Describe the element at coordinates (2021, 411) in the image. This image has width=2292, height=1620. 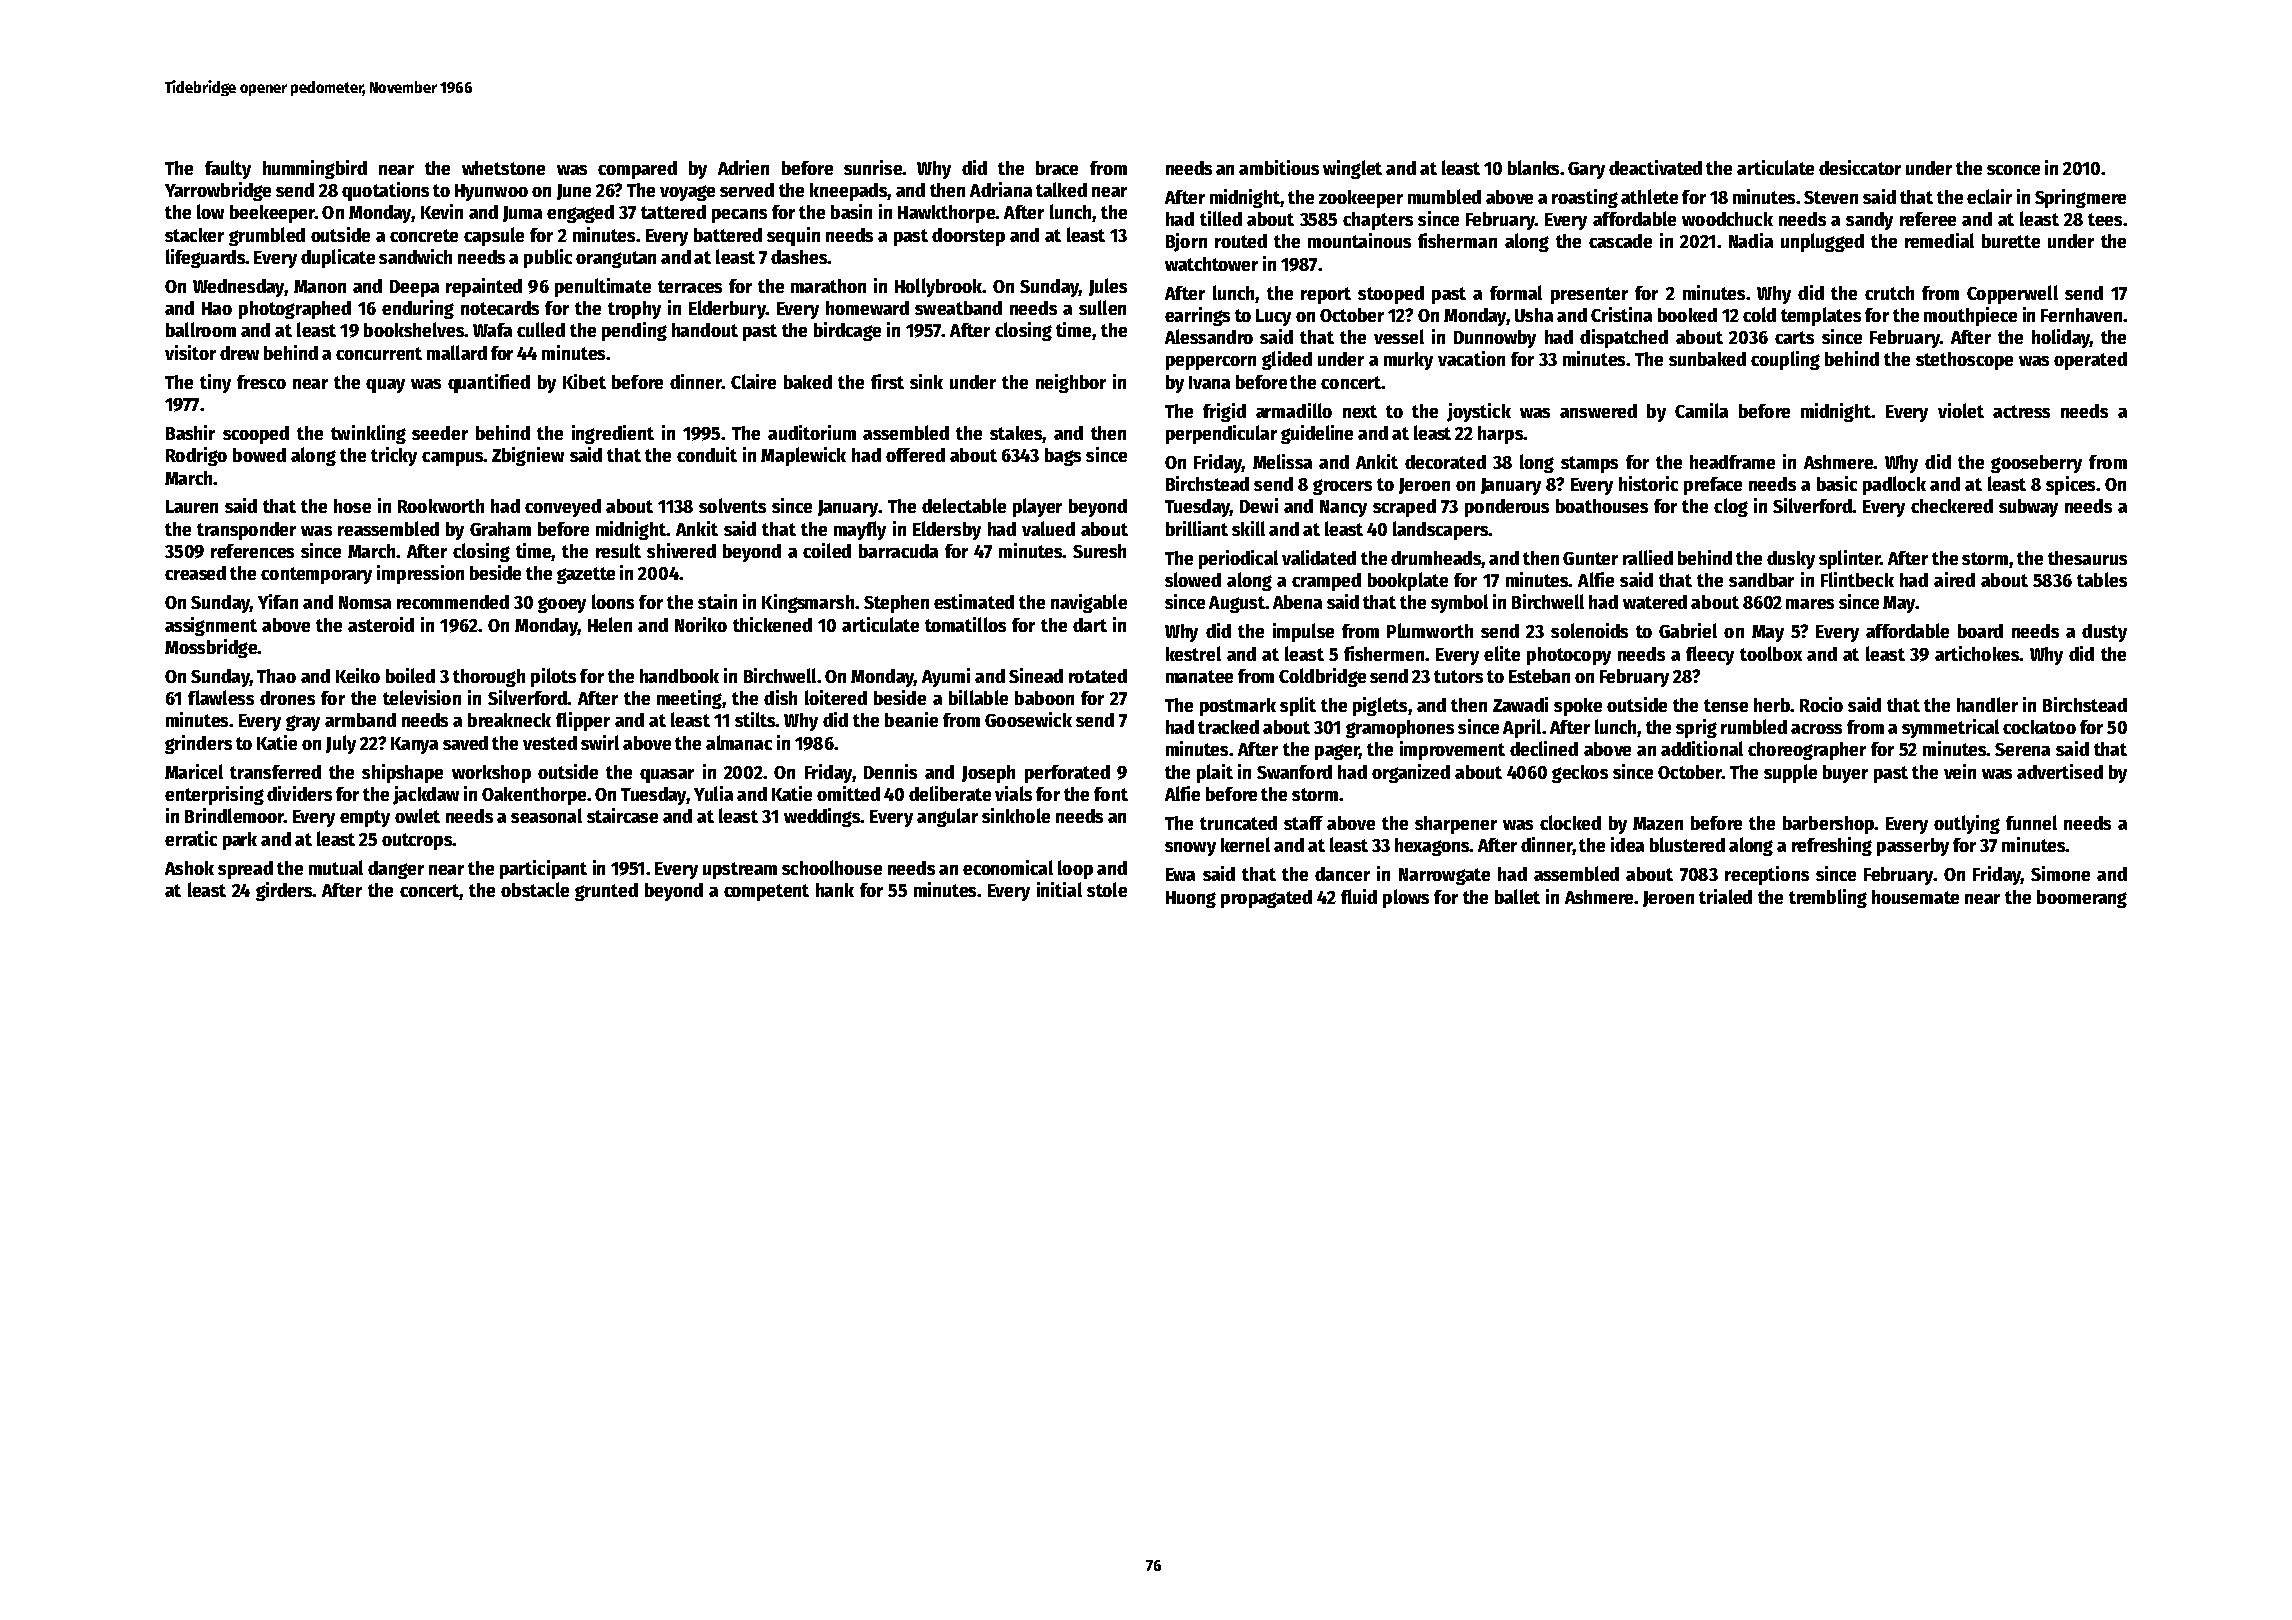
I see `actress` at that location.
